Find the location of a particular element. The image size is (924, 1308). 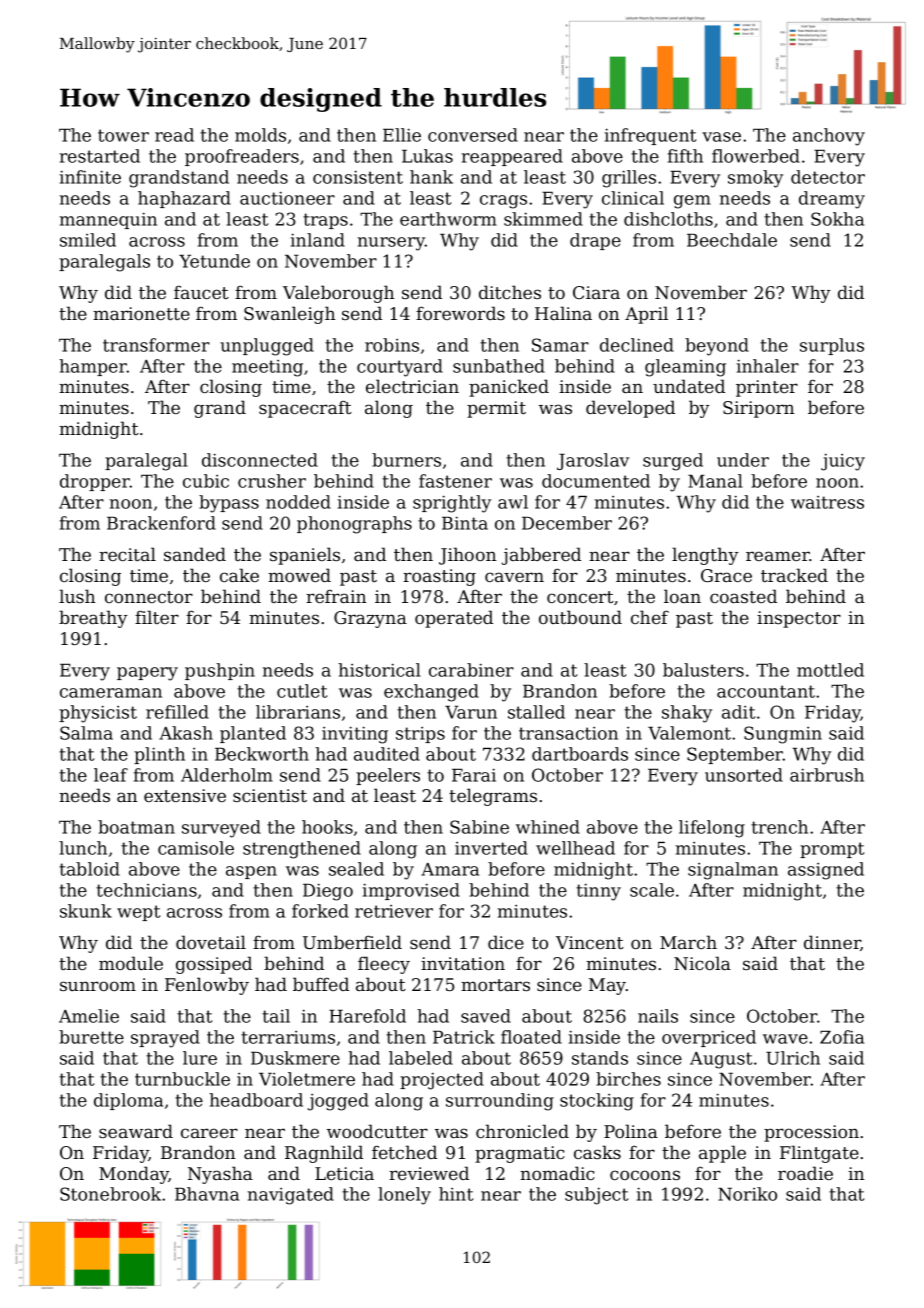

fetched is located at coordinates (404, 1152).
